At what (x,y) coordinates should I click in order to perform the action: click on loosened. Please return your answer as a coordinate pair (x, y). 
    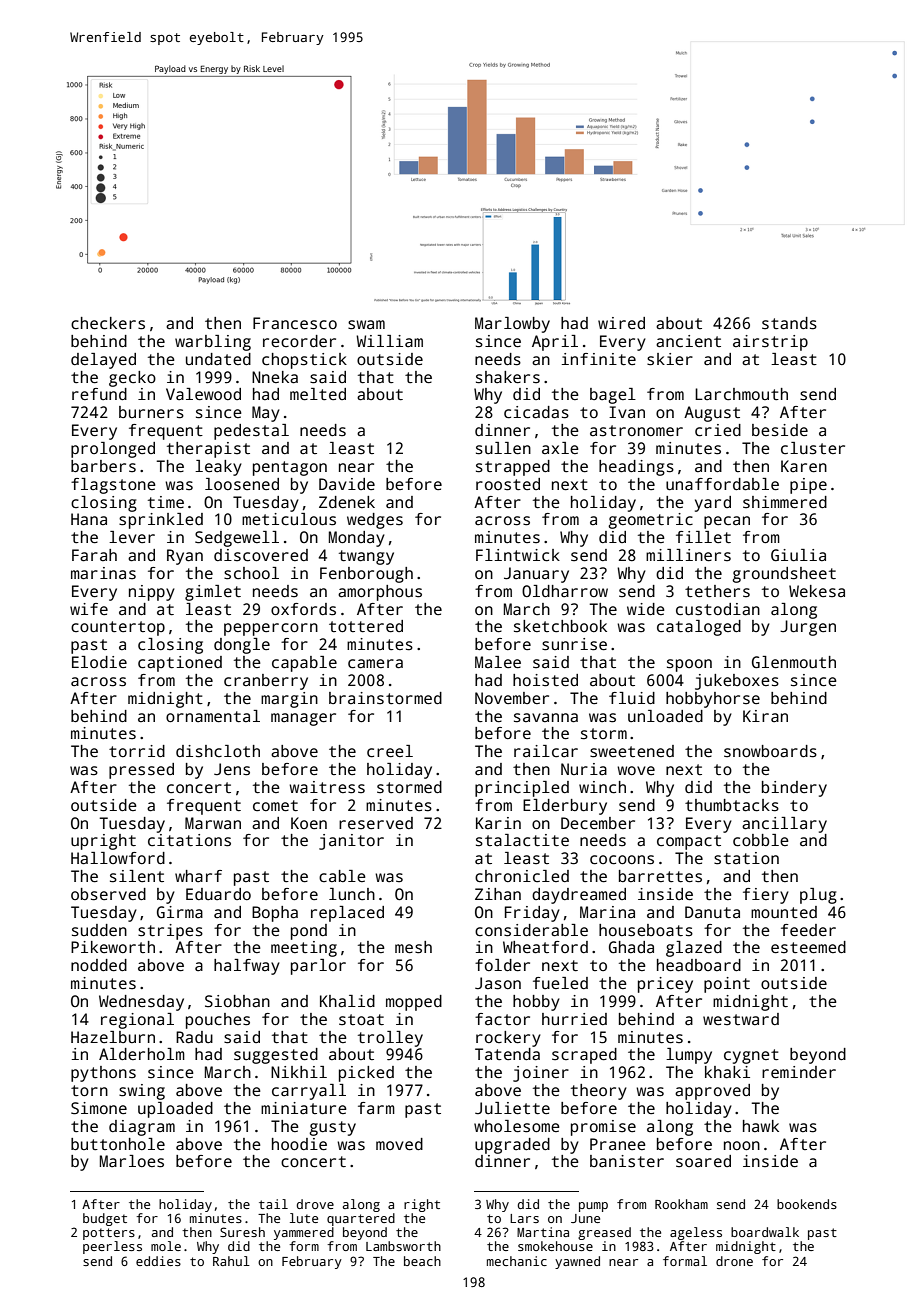
    Looking at the image, I should click on (242, 484).
